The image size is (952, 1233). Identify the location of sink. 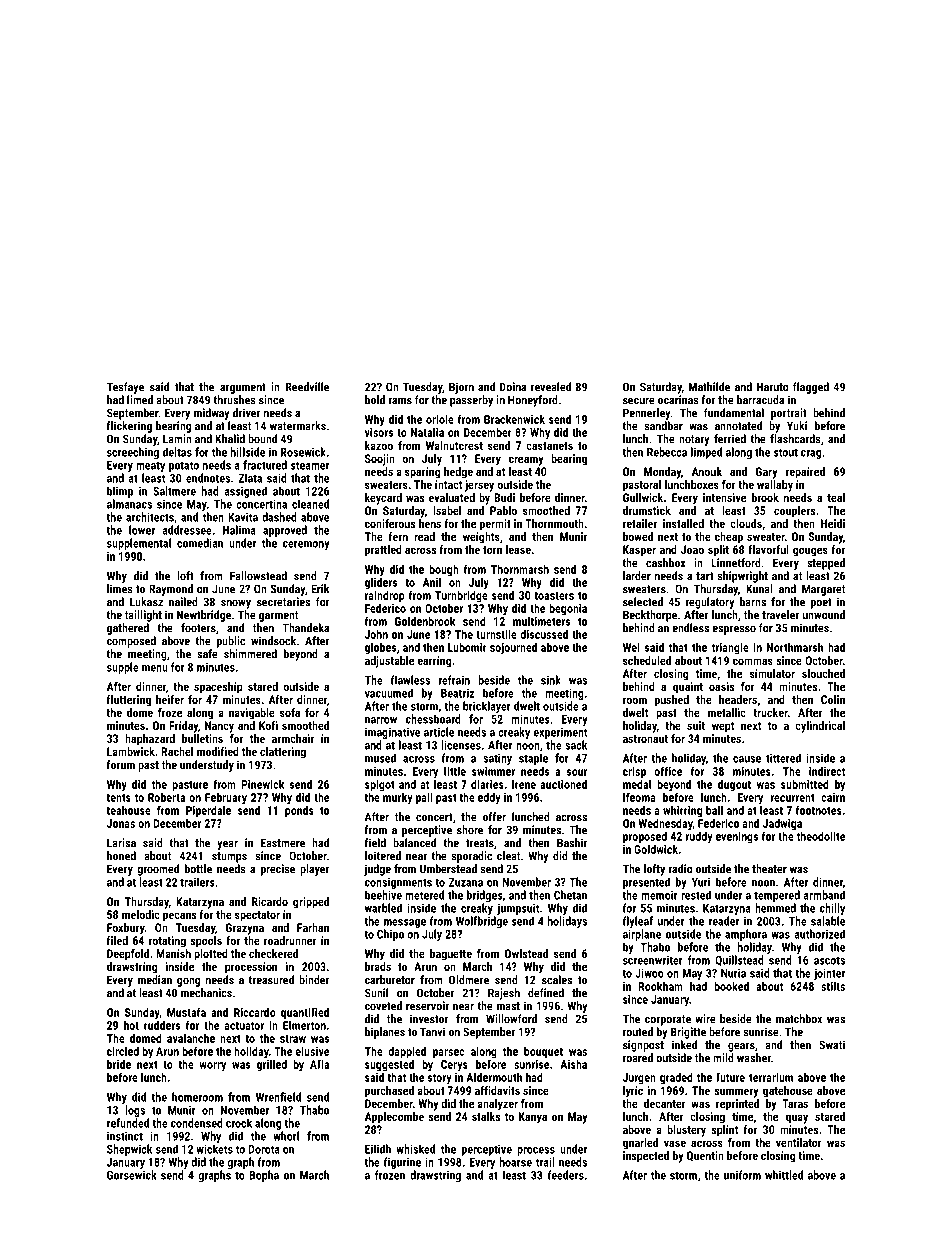
(551, 680).
